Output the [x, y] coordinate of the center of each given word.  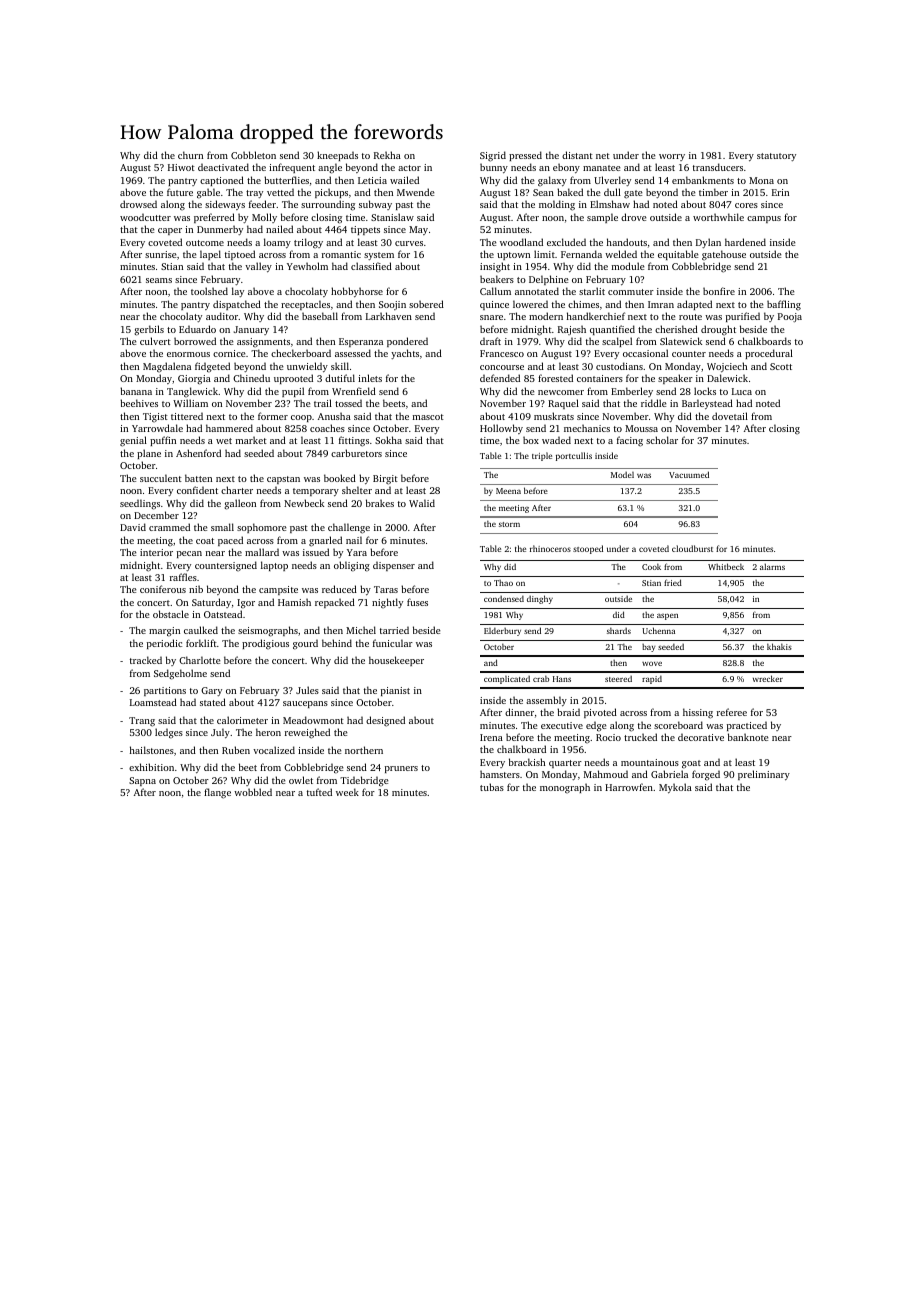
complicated [507, 680]
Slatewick [681, 341]
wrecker [768, 678]
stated [213, 702]
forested [555, 378]
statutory [776, 157]
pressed [525, 156]
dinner [519, 712]
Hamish [294, 602]
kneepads [337, 156]
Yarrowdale [157, 428]
